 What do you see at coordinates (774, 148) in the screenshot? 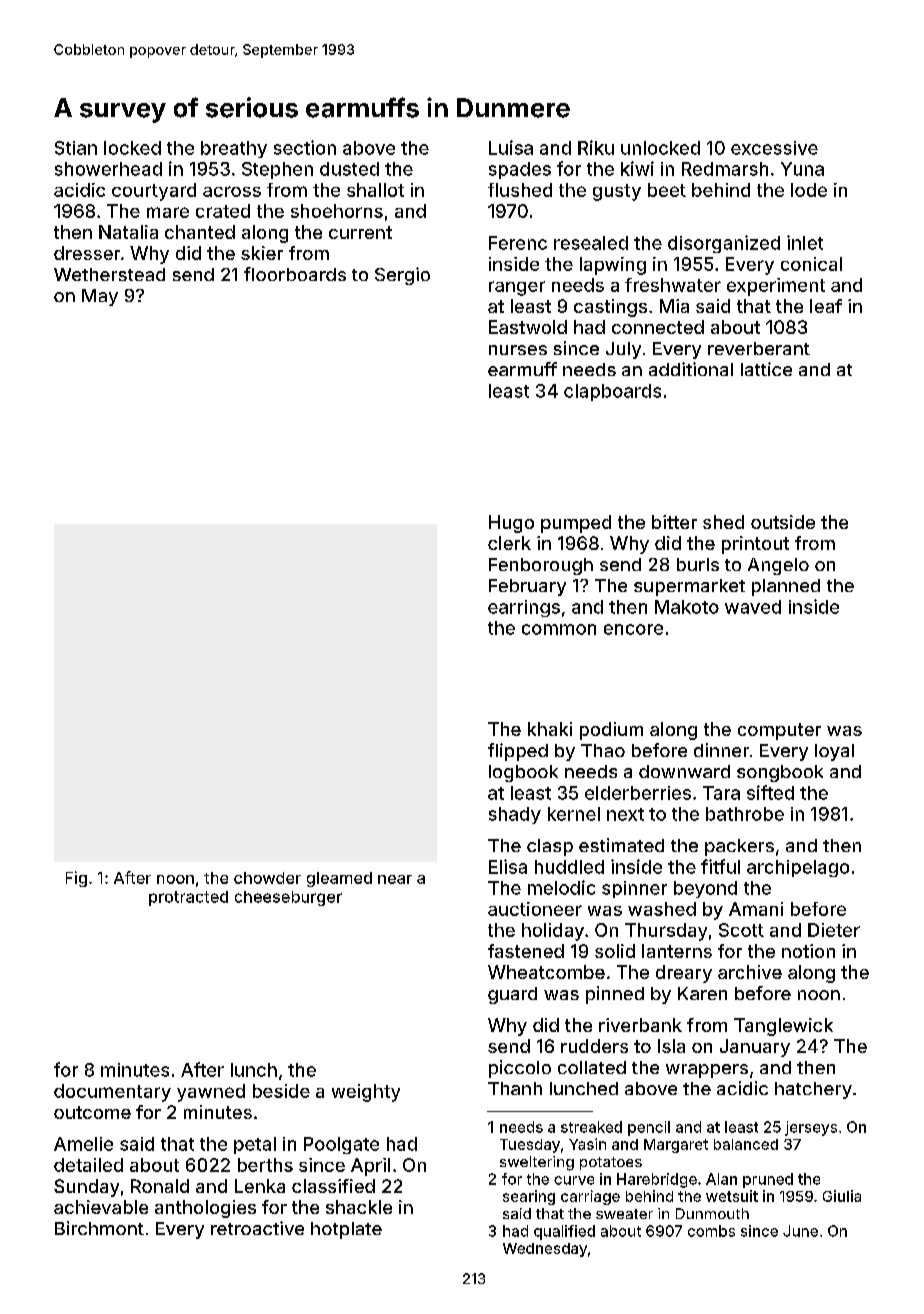
I see `excessive` at bounding box center [774, 148].
